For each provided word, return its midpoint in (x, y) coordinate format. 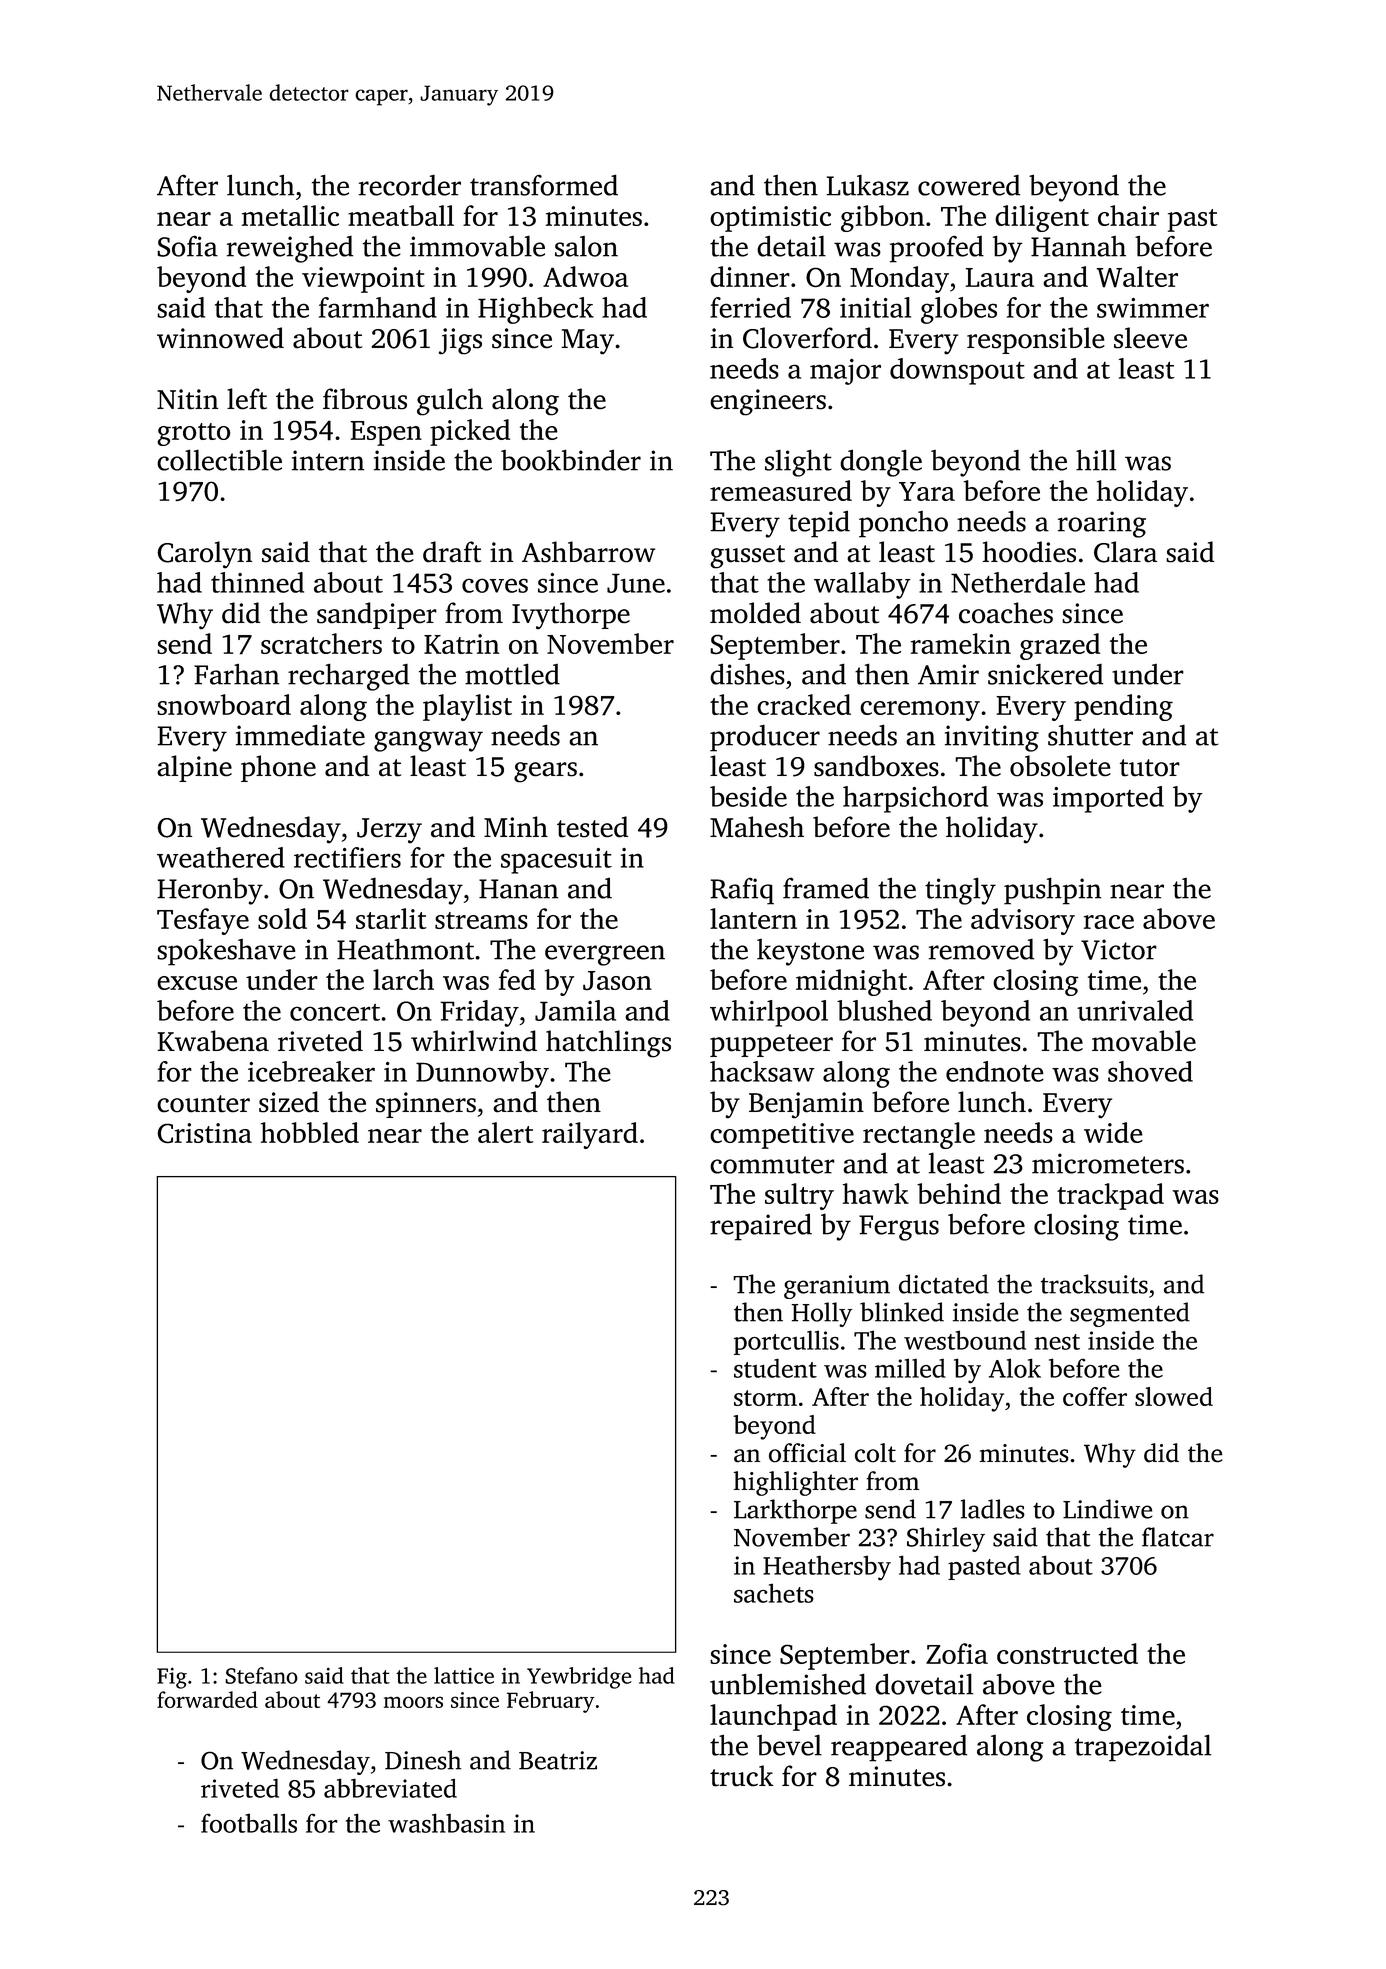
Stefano (262, 1675)
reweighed (290, 249)
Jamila (575, 1010)
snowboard (224, 704)
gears (545, 772)
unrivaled (1135, 1010)
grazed (1060, 646)
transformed (544, 185)
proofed (937, 249)
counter (203, 1104)
